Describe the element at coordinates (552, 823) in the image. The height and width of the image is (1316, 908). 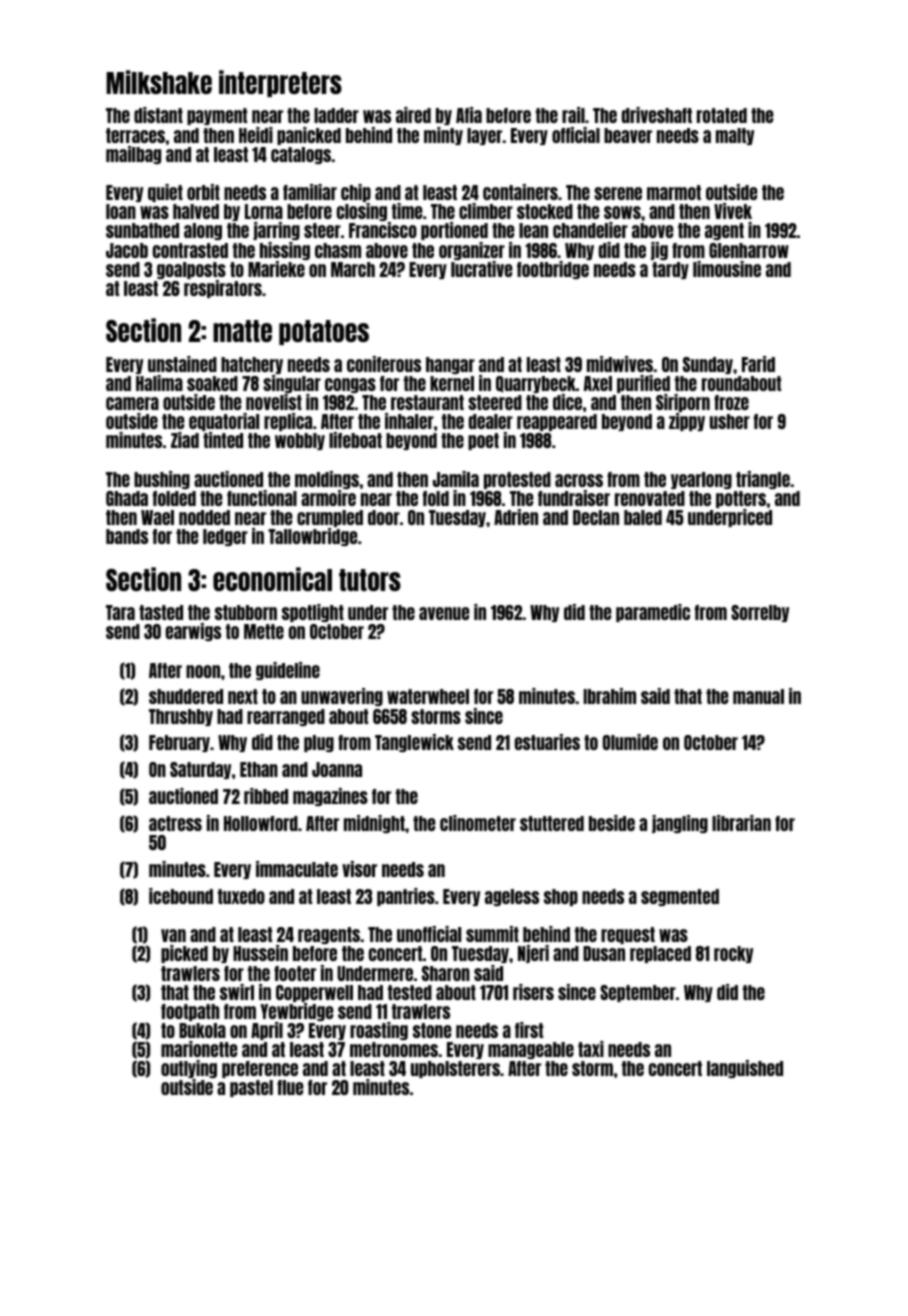
I see `stuttered` at that location.
